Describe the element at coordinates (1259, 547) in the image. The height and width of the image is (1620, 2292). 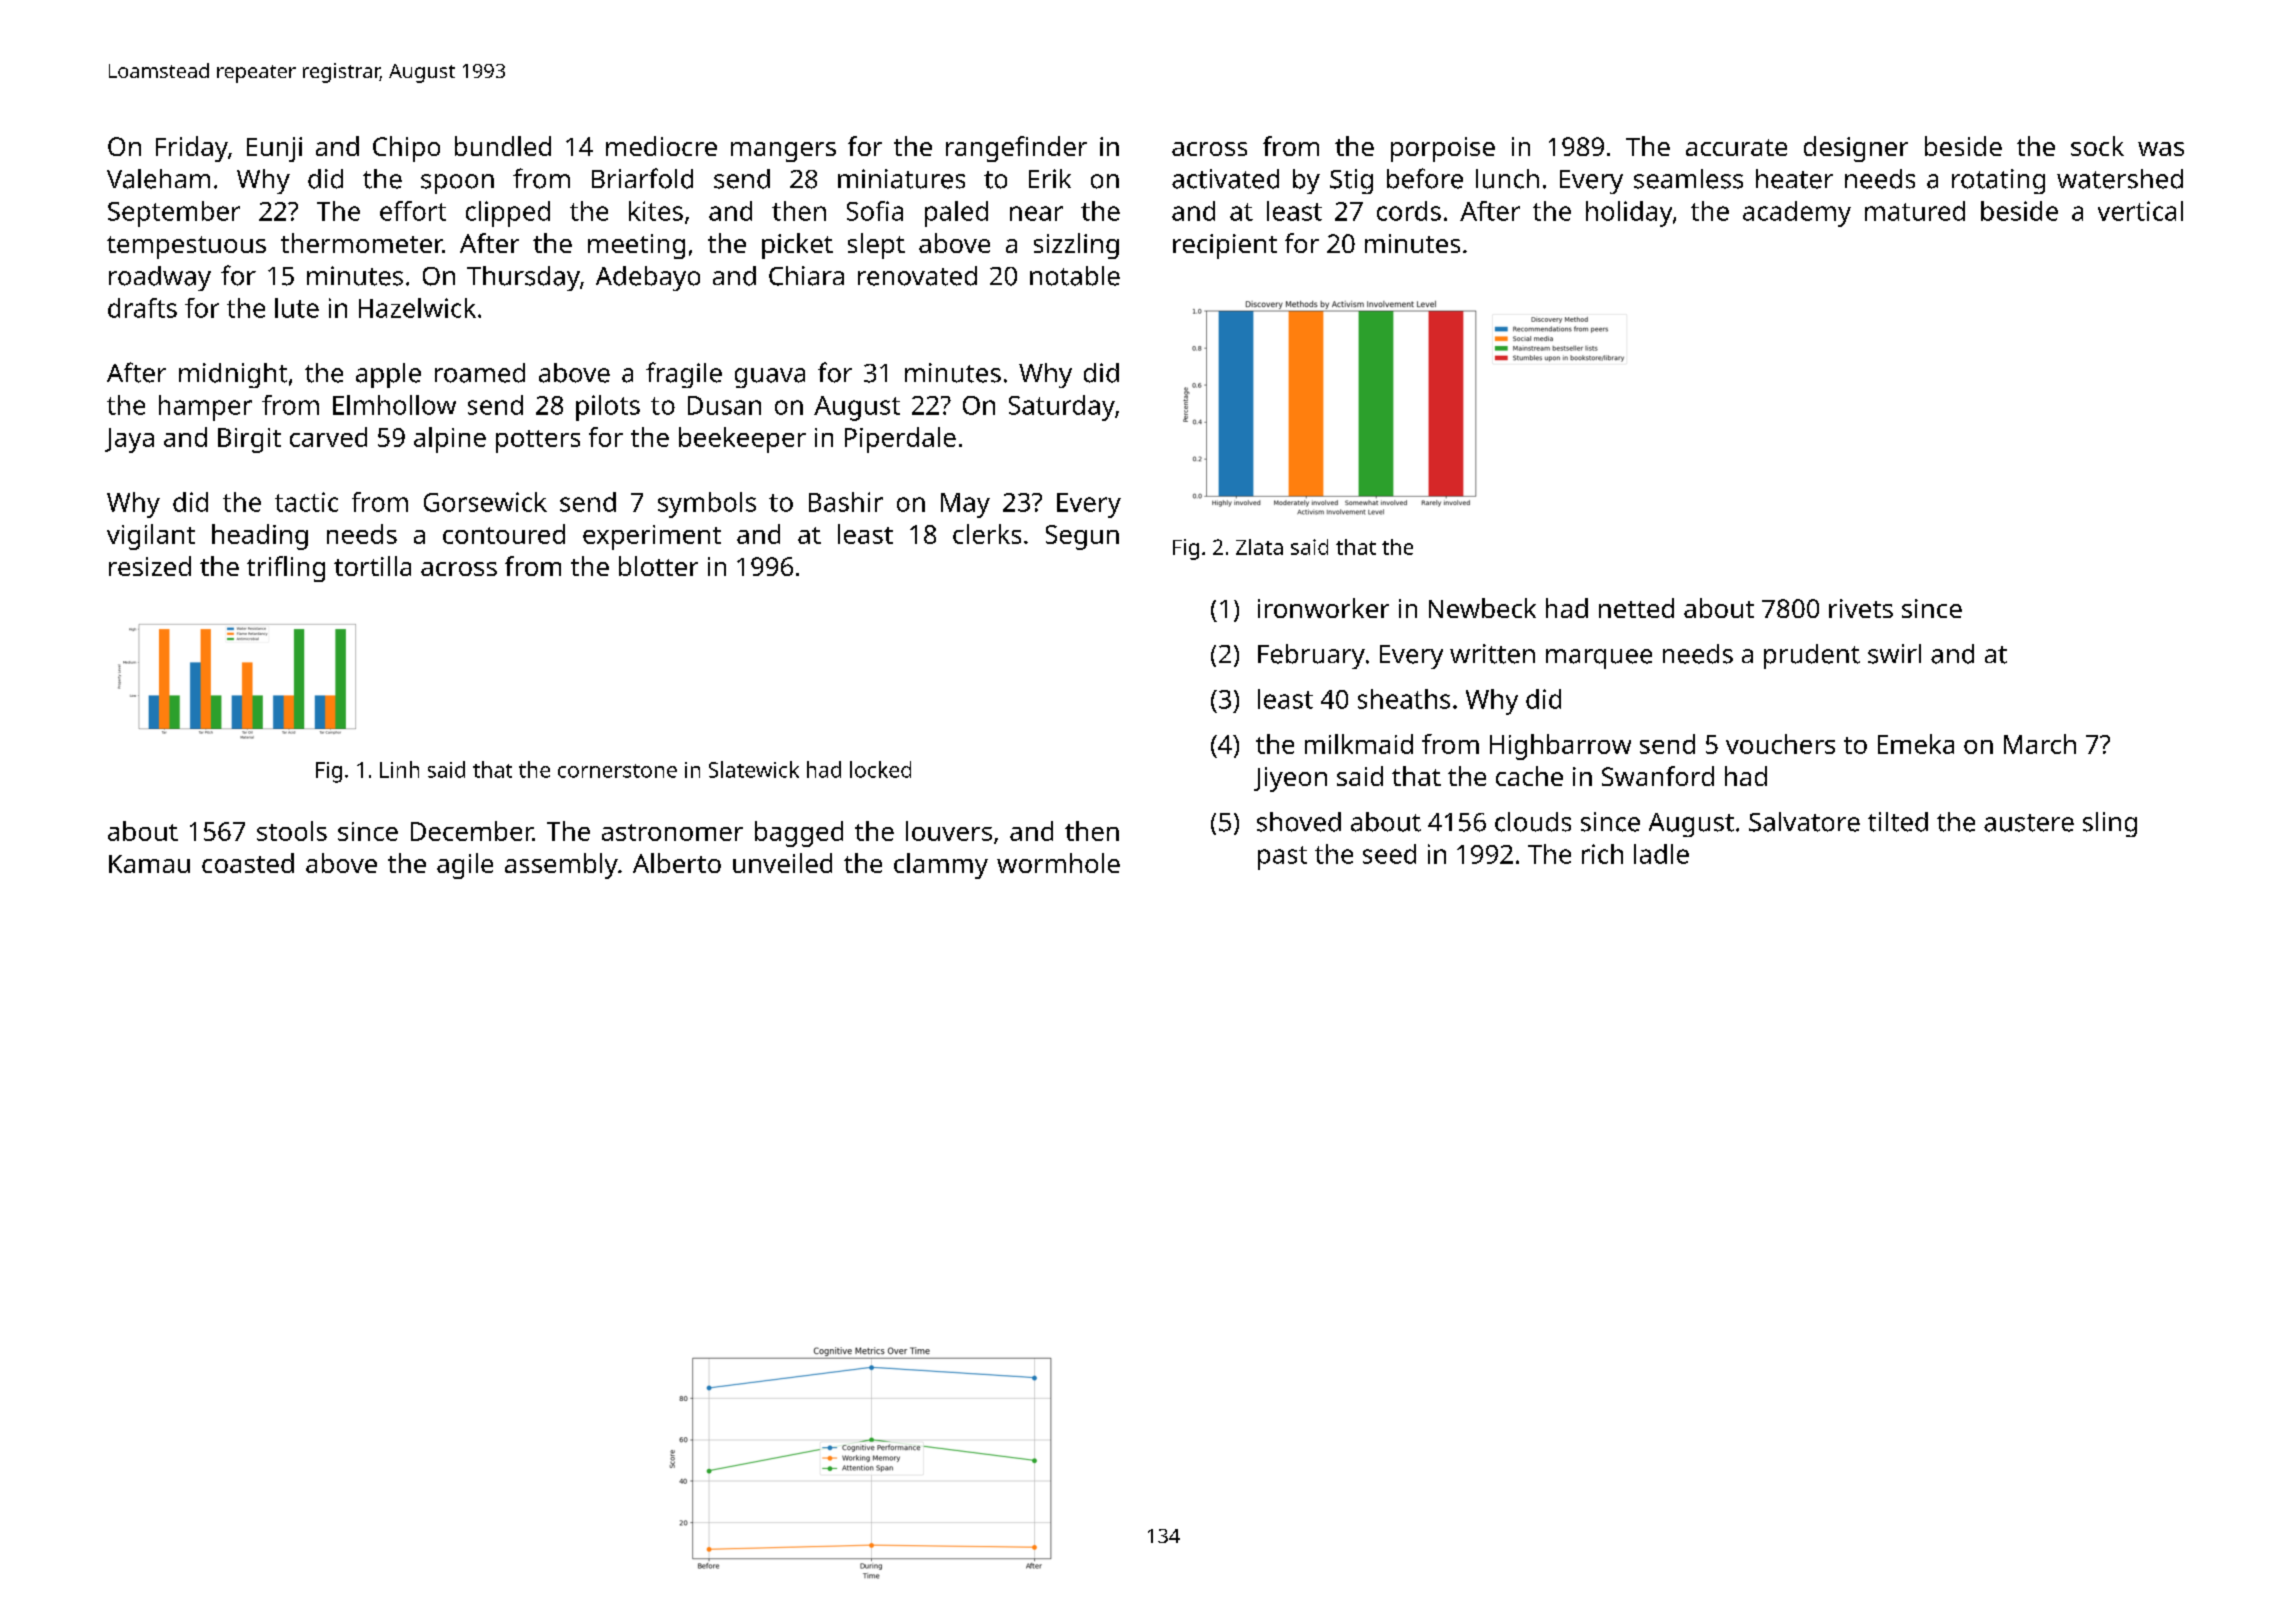
I see `Zlata` at that location.
